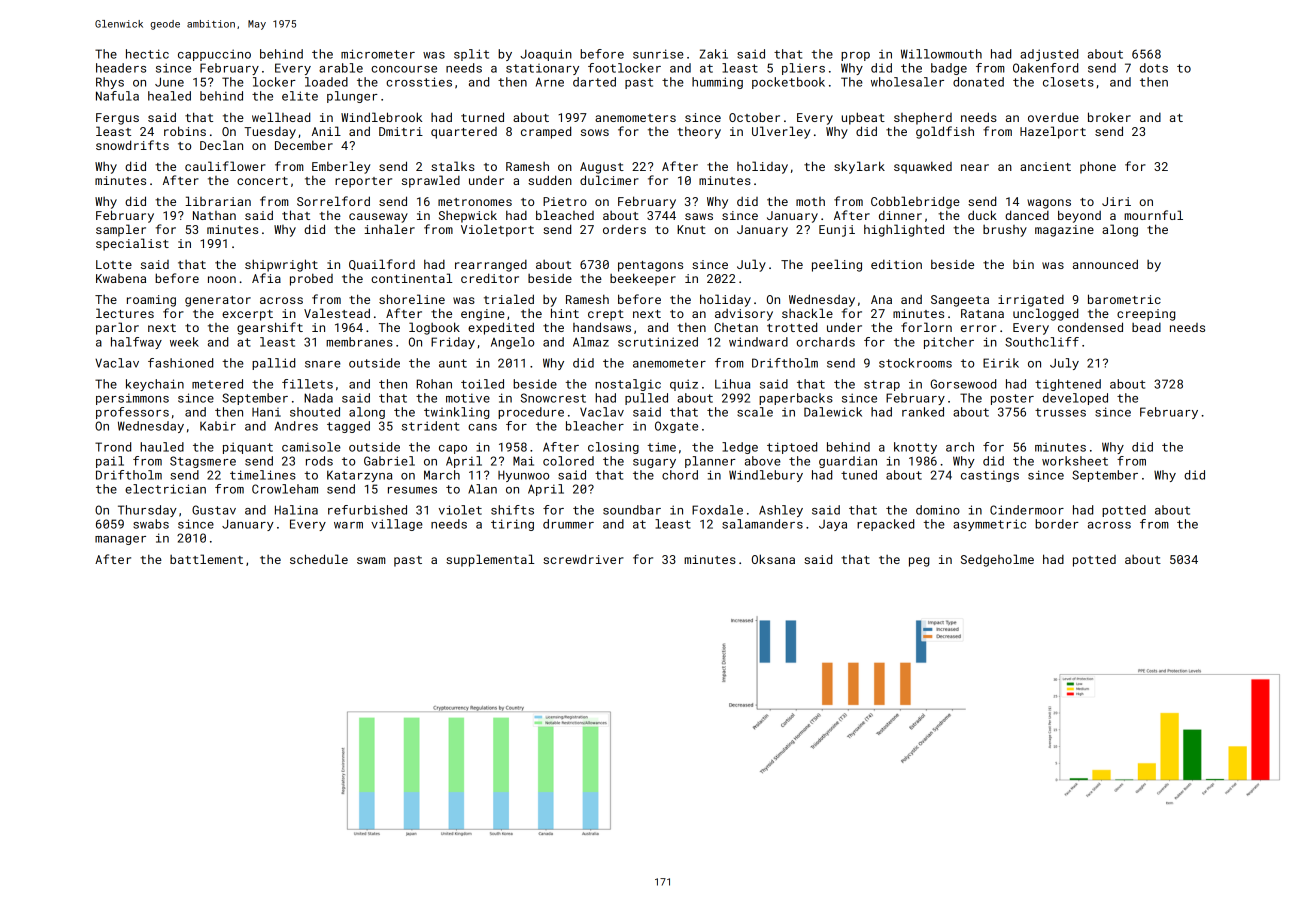 The width and height of the screenshot is (1308, 924). I want to click on roaming, so click(151, 301).
